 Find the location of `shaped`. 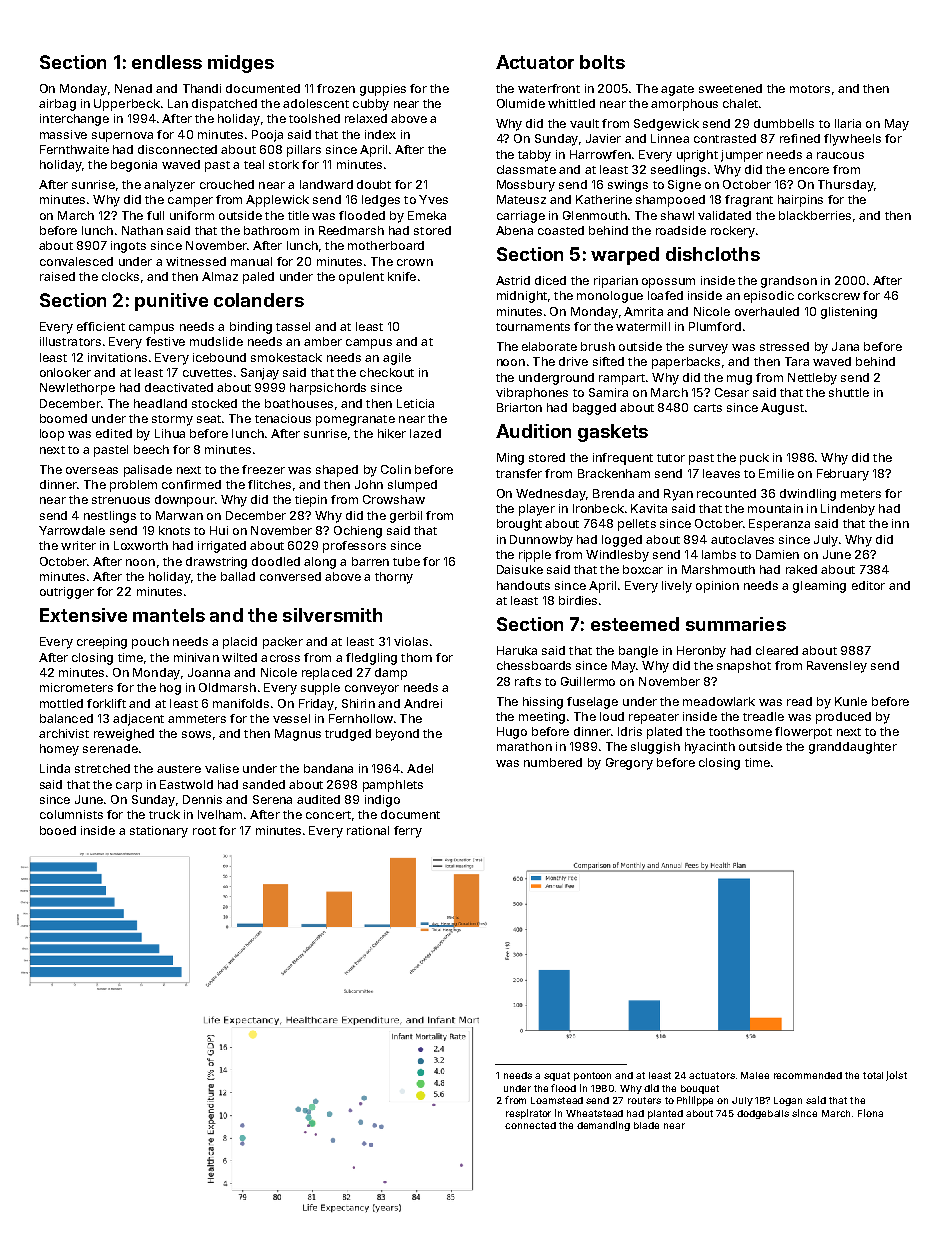

shaped is located at coordinates (337, 471).
